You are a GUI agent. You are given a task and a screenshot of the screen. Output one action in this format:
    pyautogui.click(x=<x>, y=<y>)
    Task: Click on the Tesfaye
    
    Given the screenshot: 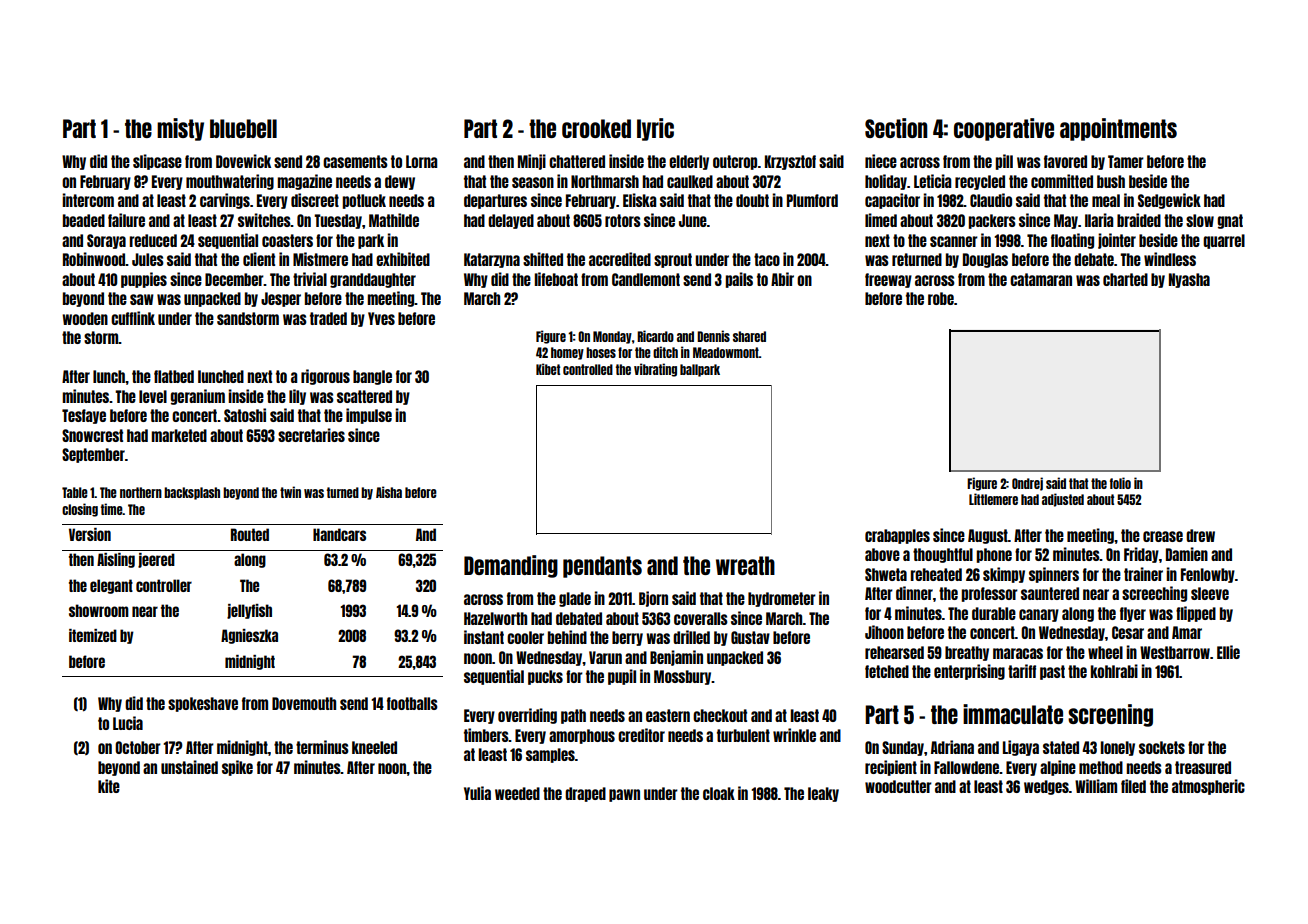 What is the action you would take?
    pyautogui.click(x=84, y=416)
